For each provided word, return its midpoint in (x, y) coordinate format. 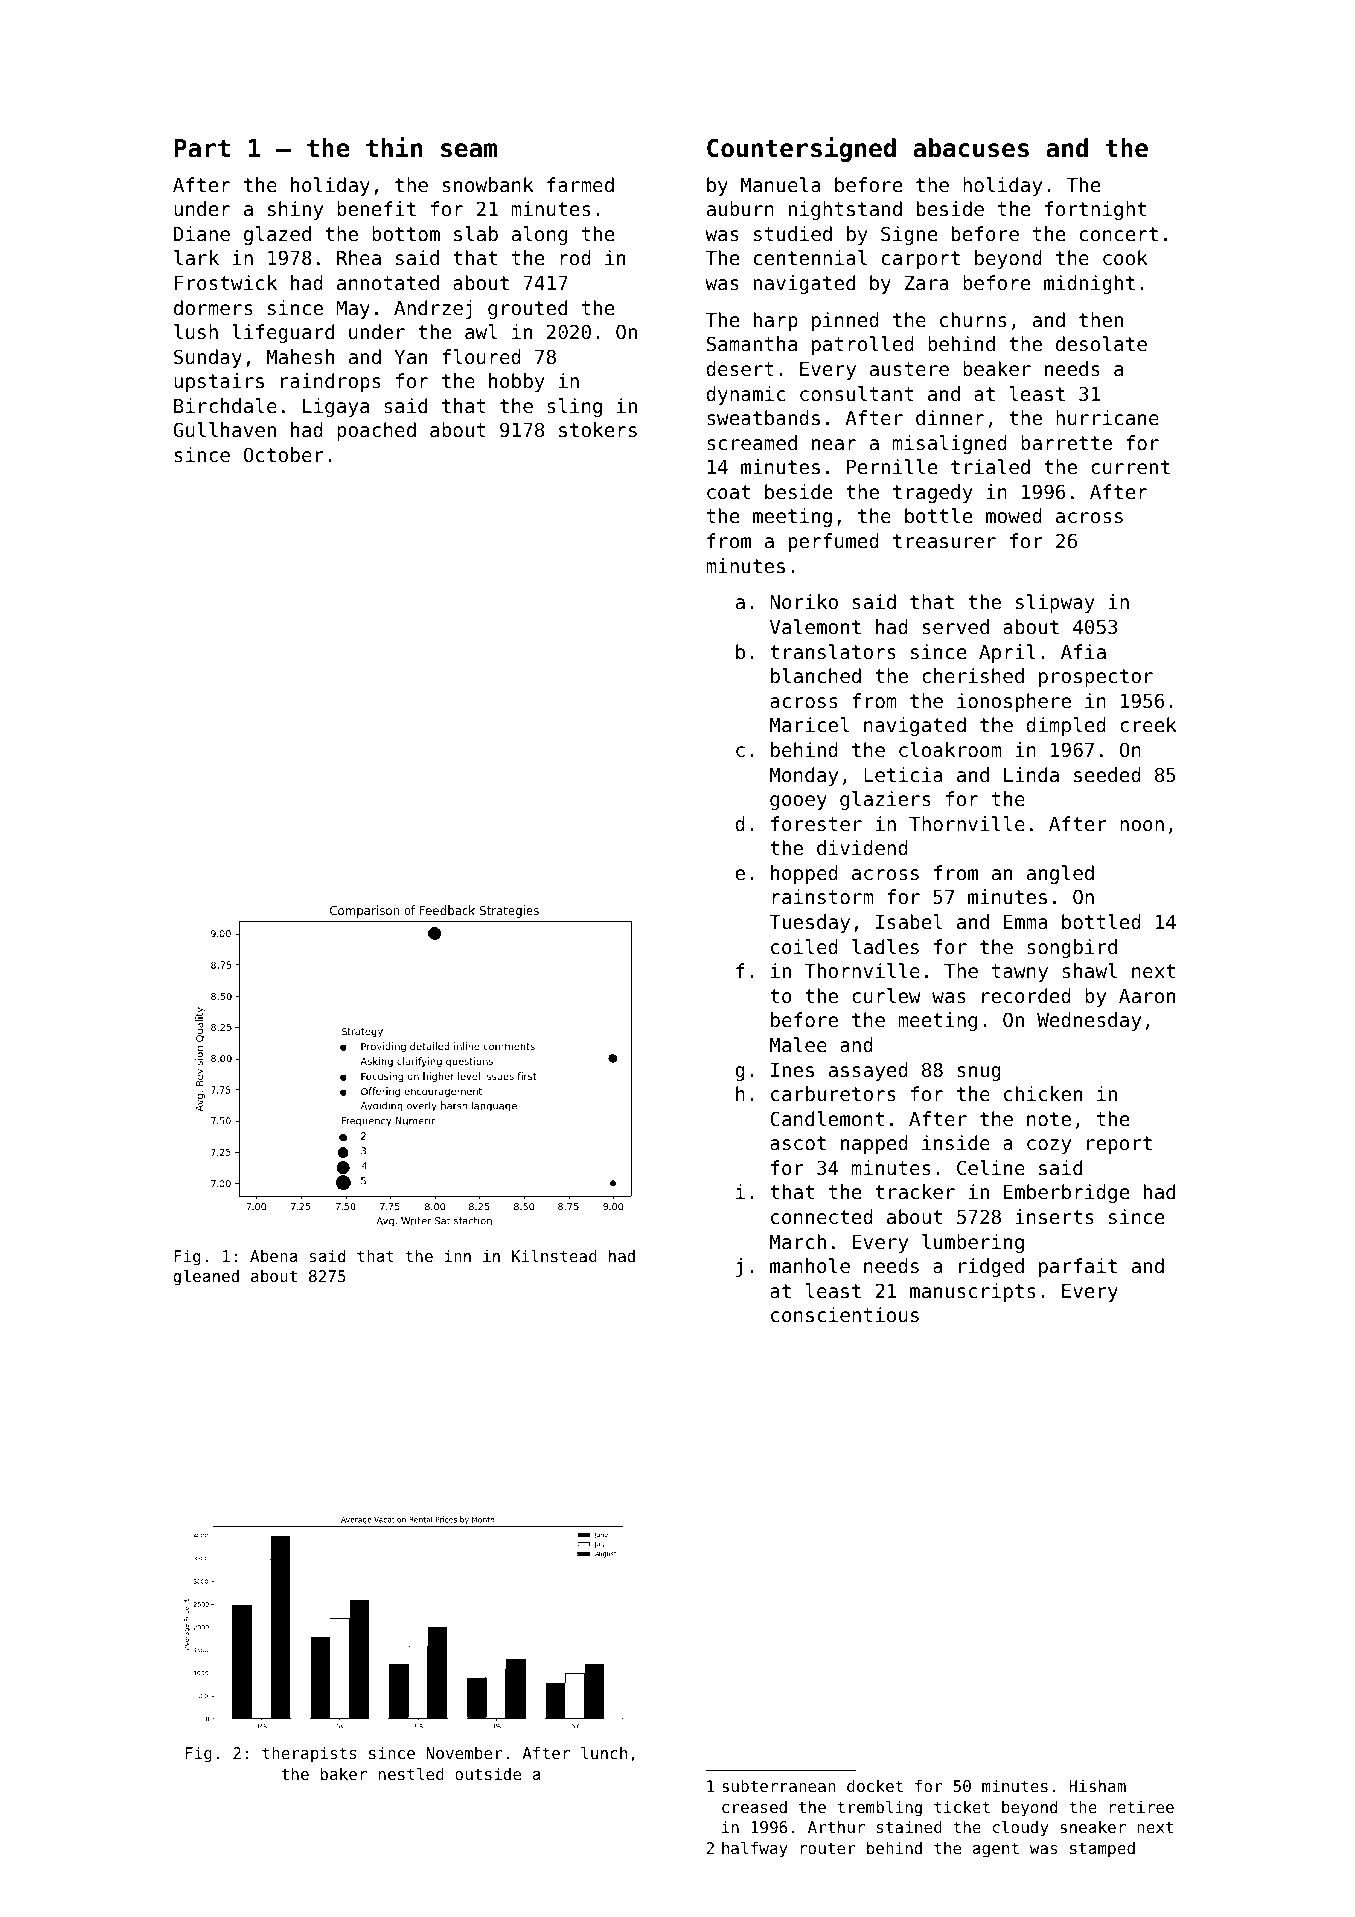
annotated (388, 282)
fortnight (1095, 210)
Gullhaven (224, 429)
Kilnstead (554, 1255)
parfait (1078, 1267)
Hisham (1097, 1786)
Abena (273, 1256)
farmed (580, 184)
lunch (604, 1752)
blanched (816, 675)
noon (1142, 825)
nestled (411, 1773)
